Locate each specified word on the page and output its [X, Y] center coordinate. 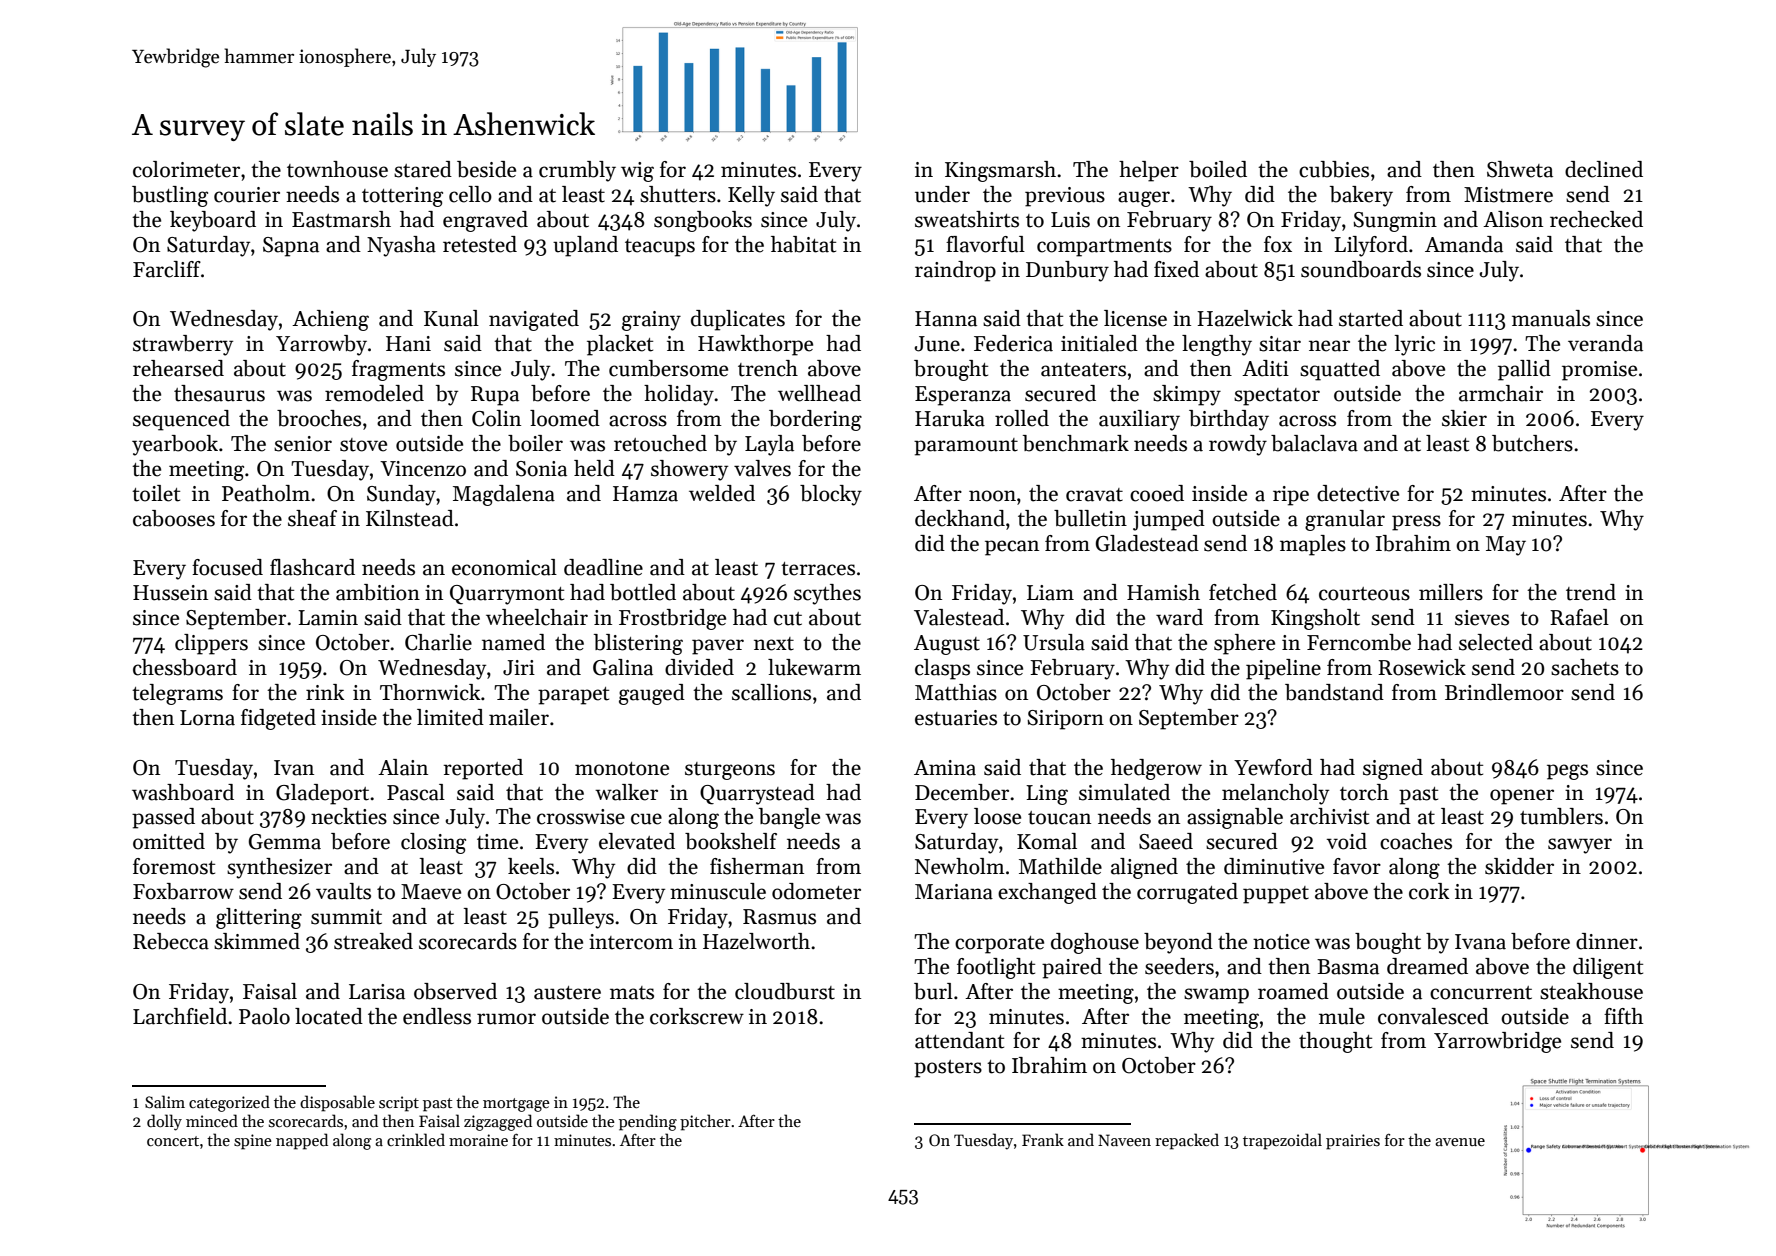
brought [951, 370]
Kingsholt [1315, 619]
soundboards [1361, 269]
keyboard [213, 221]
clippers [211, 644]
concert [173, 1141]
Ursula [1054, 642]
